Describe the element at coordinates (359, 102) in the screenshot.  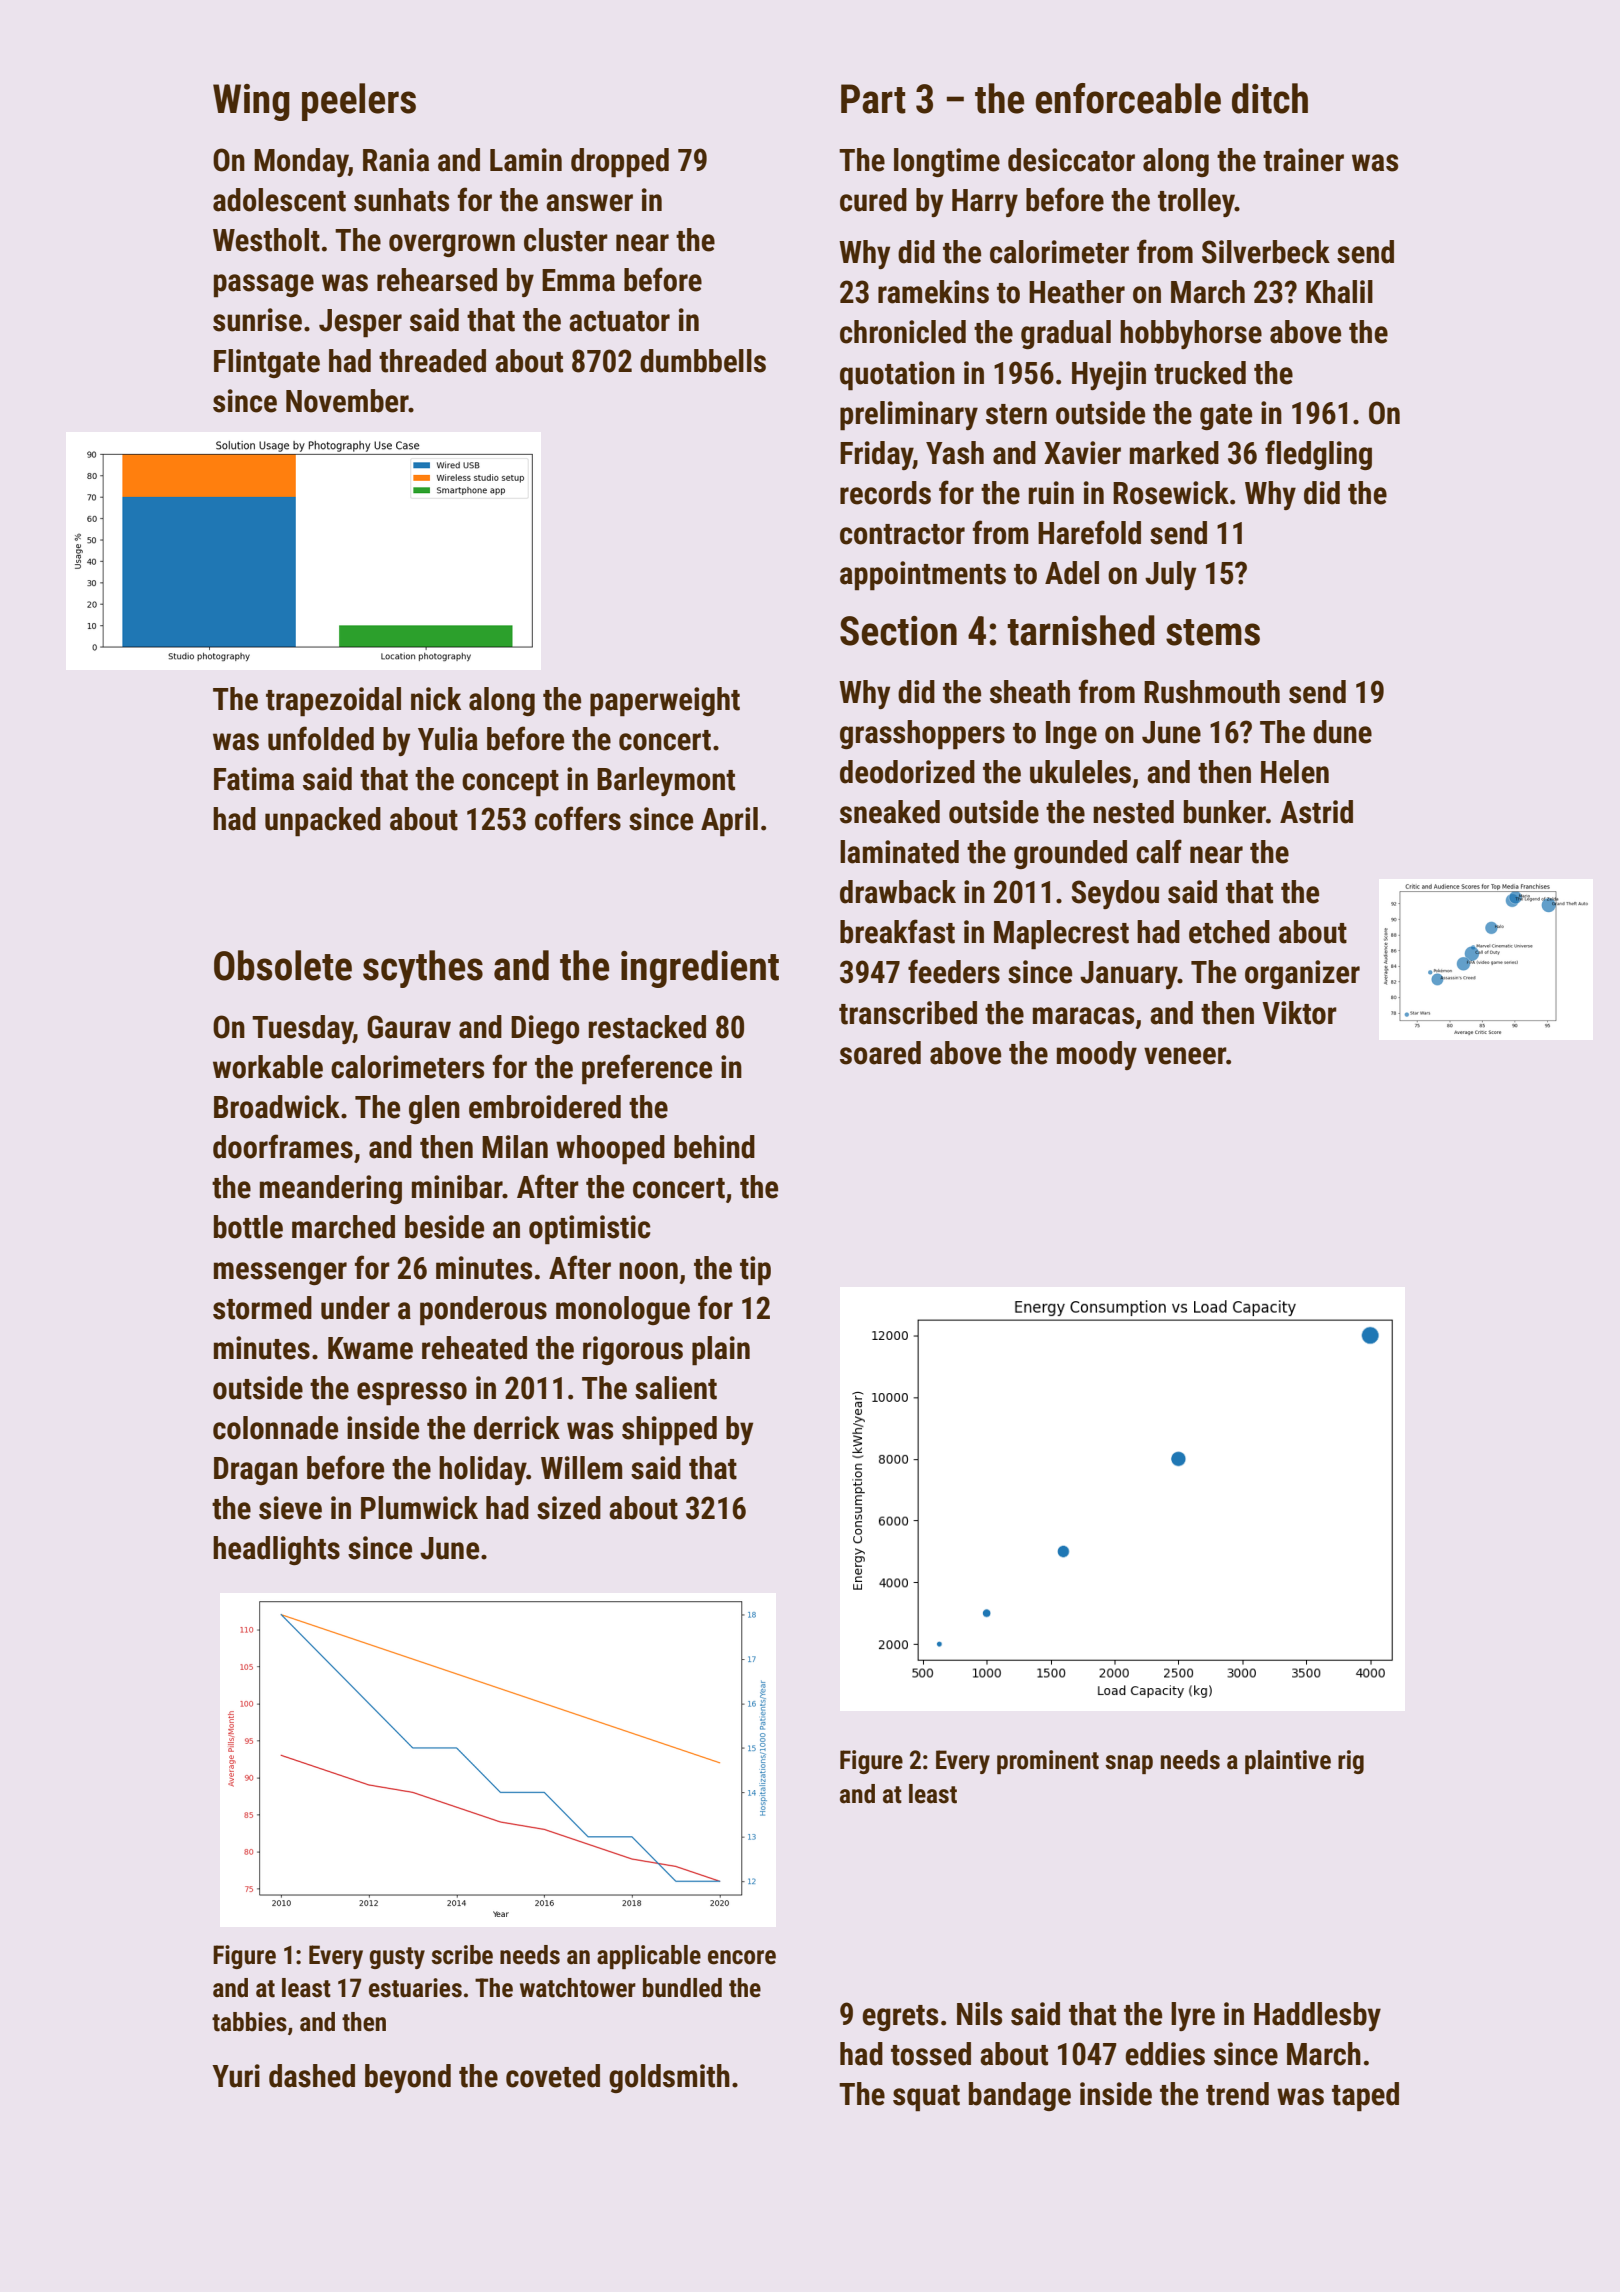
I see `peelers` at that location.
